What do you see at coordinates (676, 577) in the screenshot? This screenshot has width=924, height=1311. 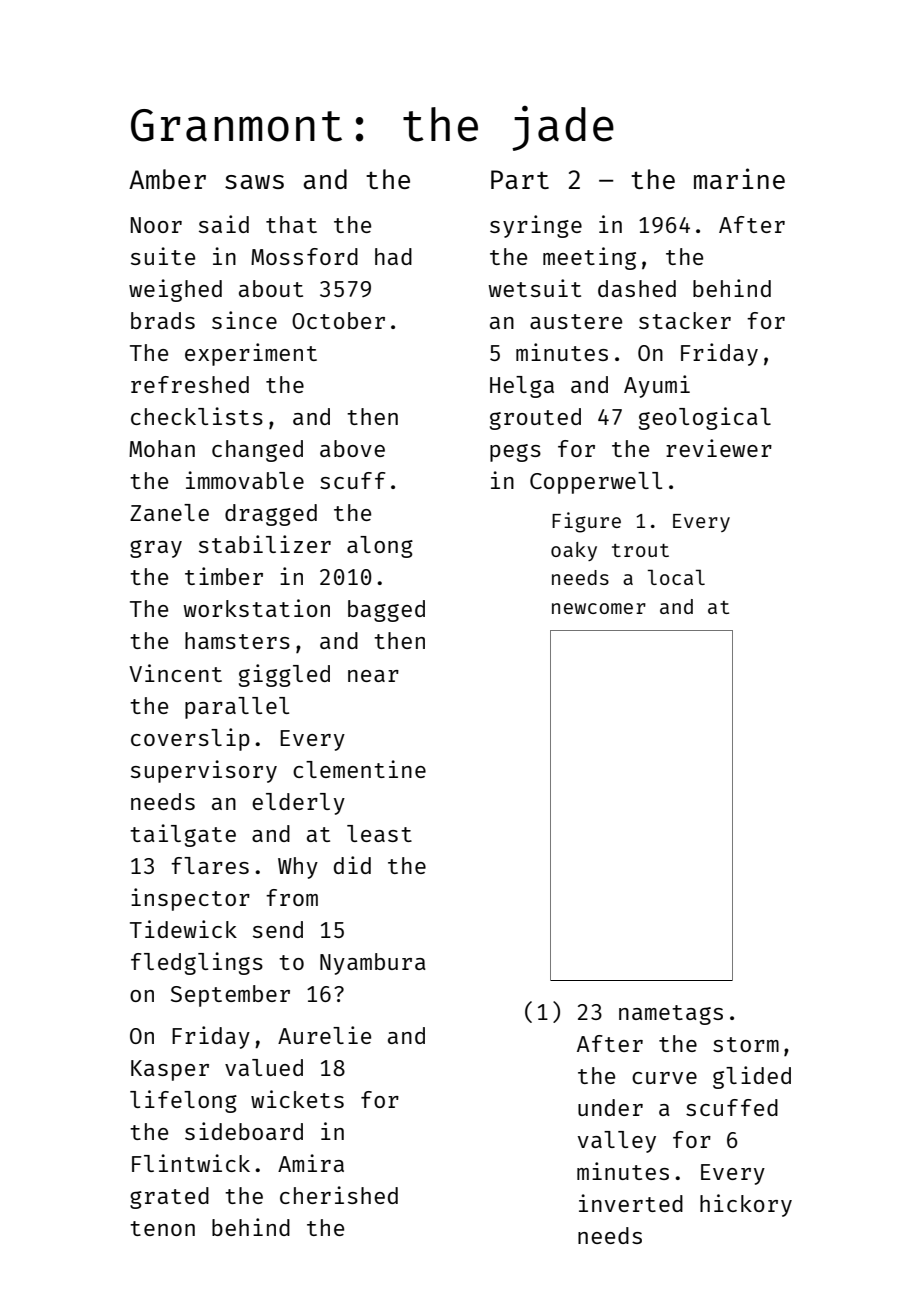 I see `local` at bounding box center [676, 577].
